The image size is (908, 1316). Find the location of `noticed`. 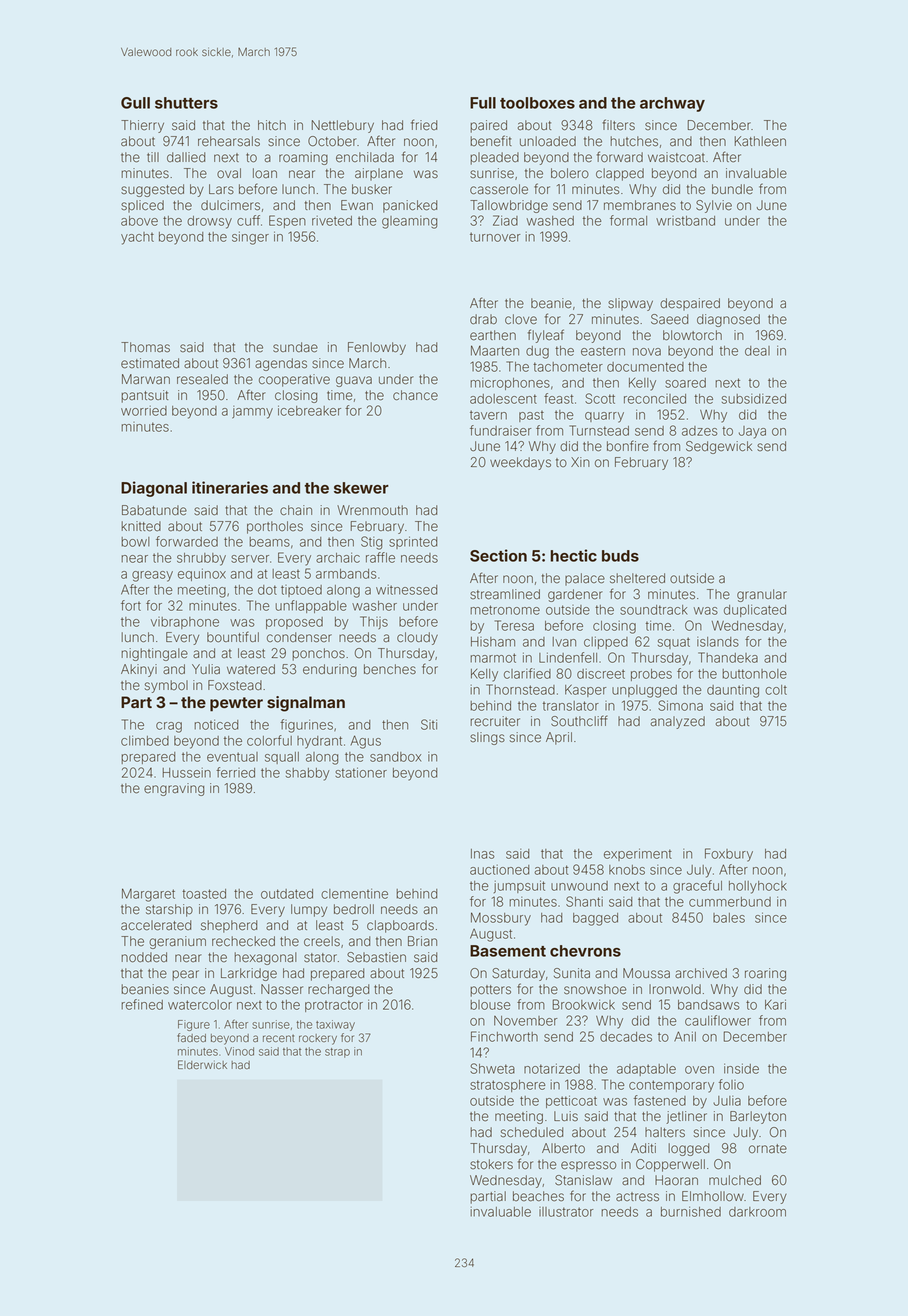

noticed is located at coordinates (216, 724).
